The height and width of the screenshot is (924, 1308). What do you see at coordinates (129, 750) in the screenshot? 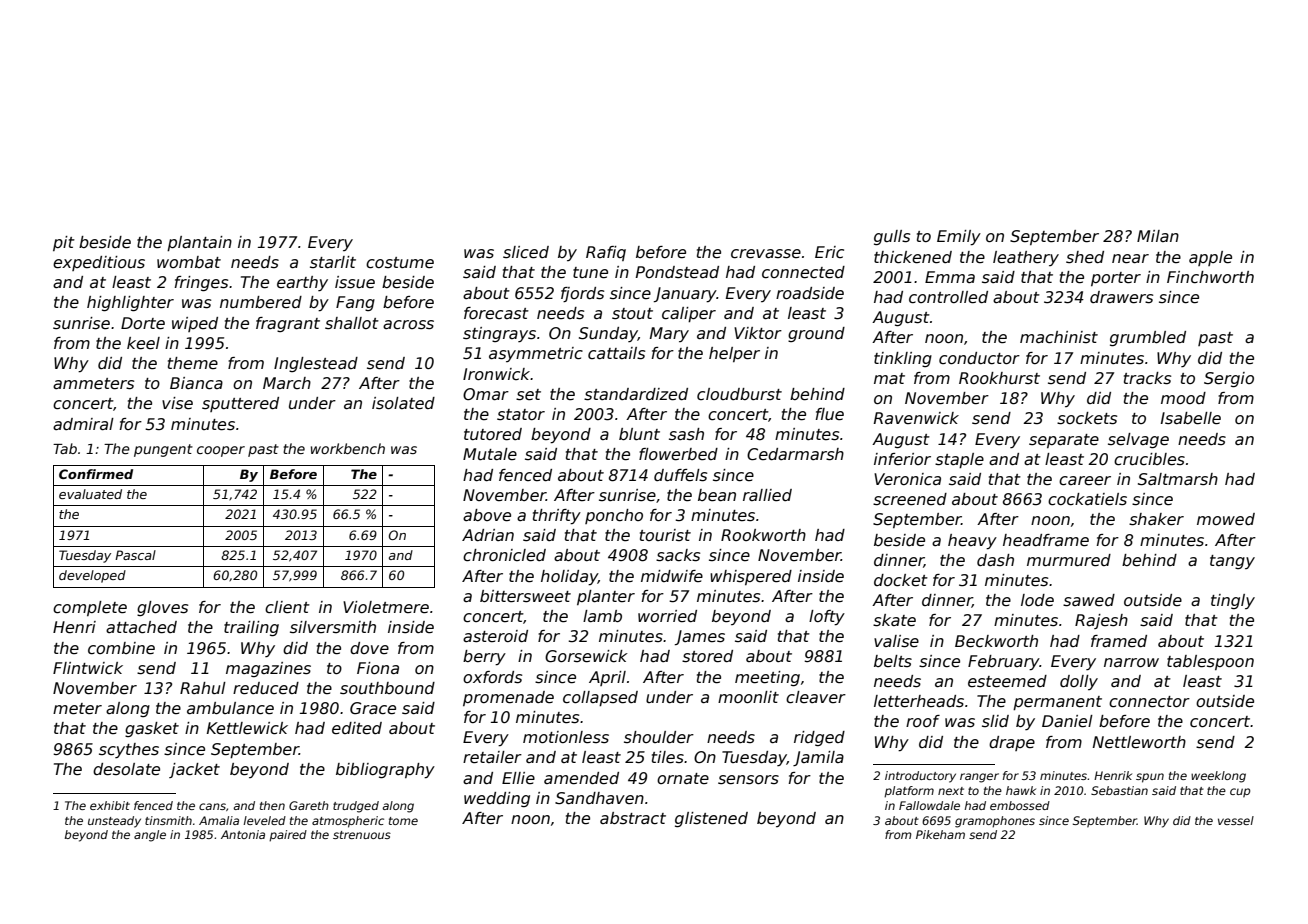
I see `scythes` at bounding box center [129, 750].
